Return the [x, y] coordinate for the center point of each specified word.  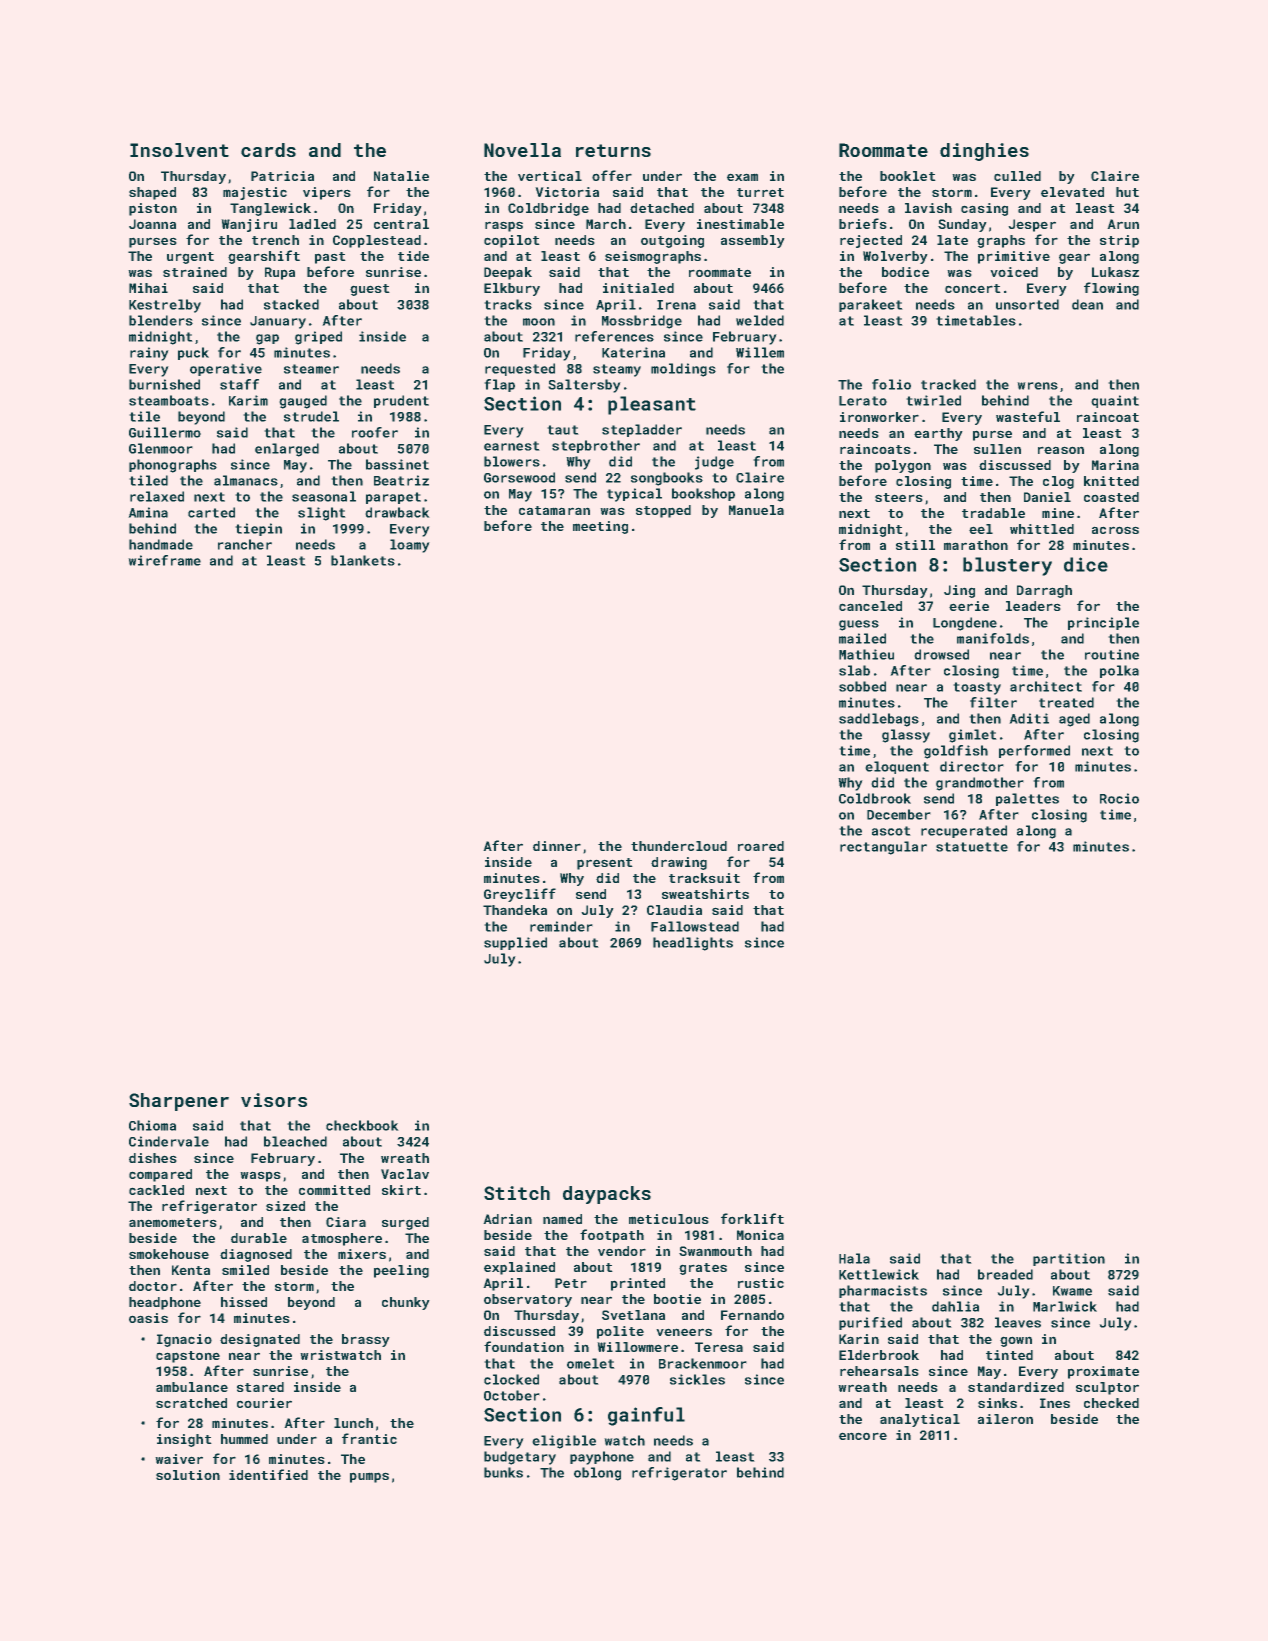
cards [268, 150]
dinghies [984, 152]
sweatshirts [705, 894]
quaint [1115, 401]
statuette [972, 847]
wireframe [164, 560]
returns [613, 150]
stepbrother [596, 446]
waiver [179, 1459]
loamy [410, 546]
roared [761, 846]
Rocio [1119, 798]
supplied [515, 943]
